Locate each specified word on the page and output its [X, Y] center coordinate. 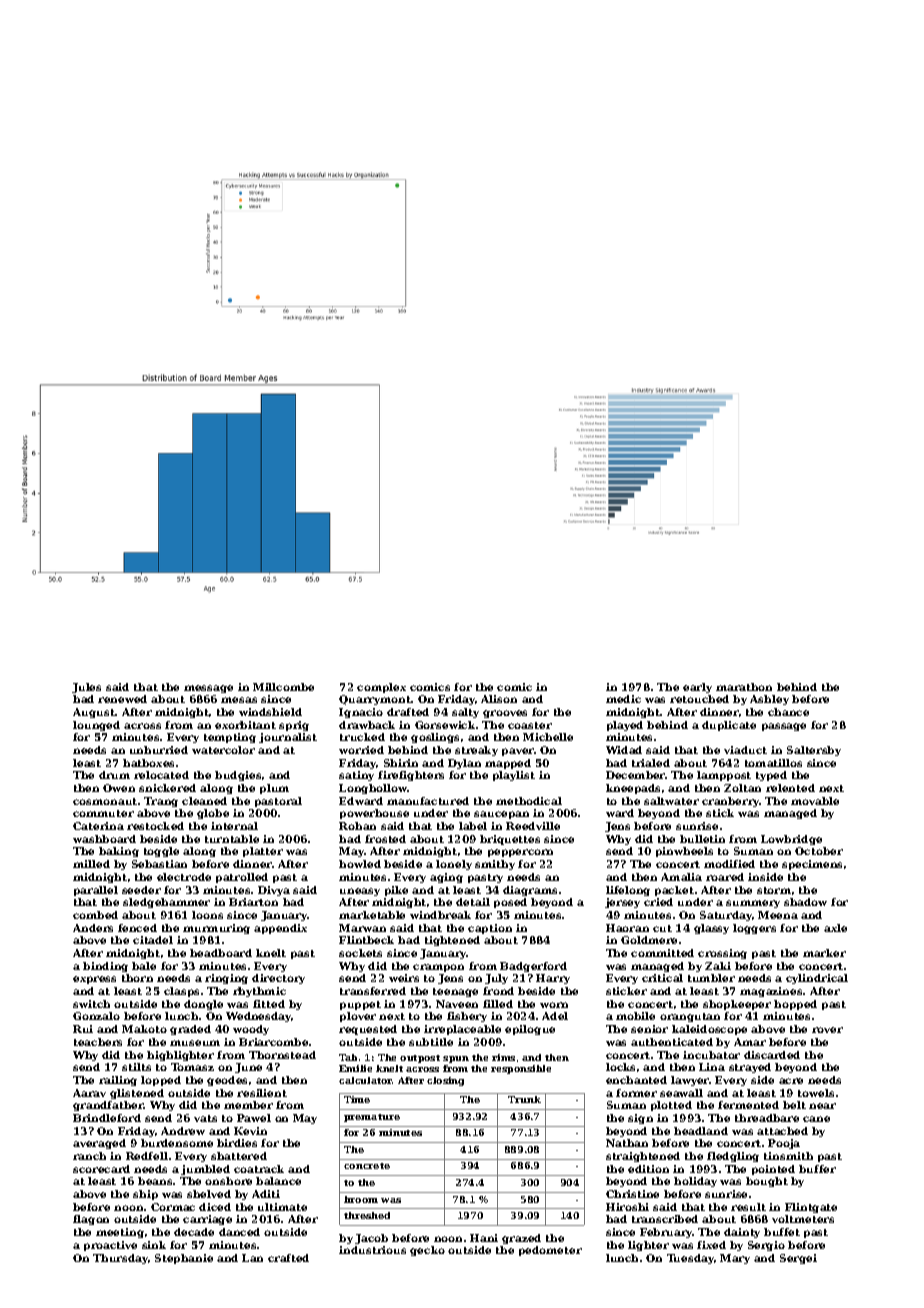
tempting [230, 738]
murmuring [216, 929]
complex [381, 688]
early [697, 688]
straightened [643, 1157]
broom [361, 1199]
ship [145, 1195]
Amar [750, 1042]
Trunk [524, 1099]
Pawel [254, 1118]
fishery [467, 1017]
